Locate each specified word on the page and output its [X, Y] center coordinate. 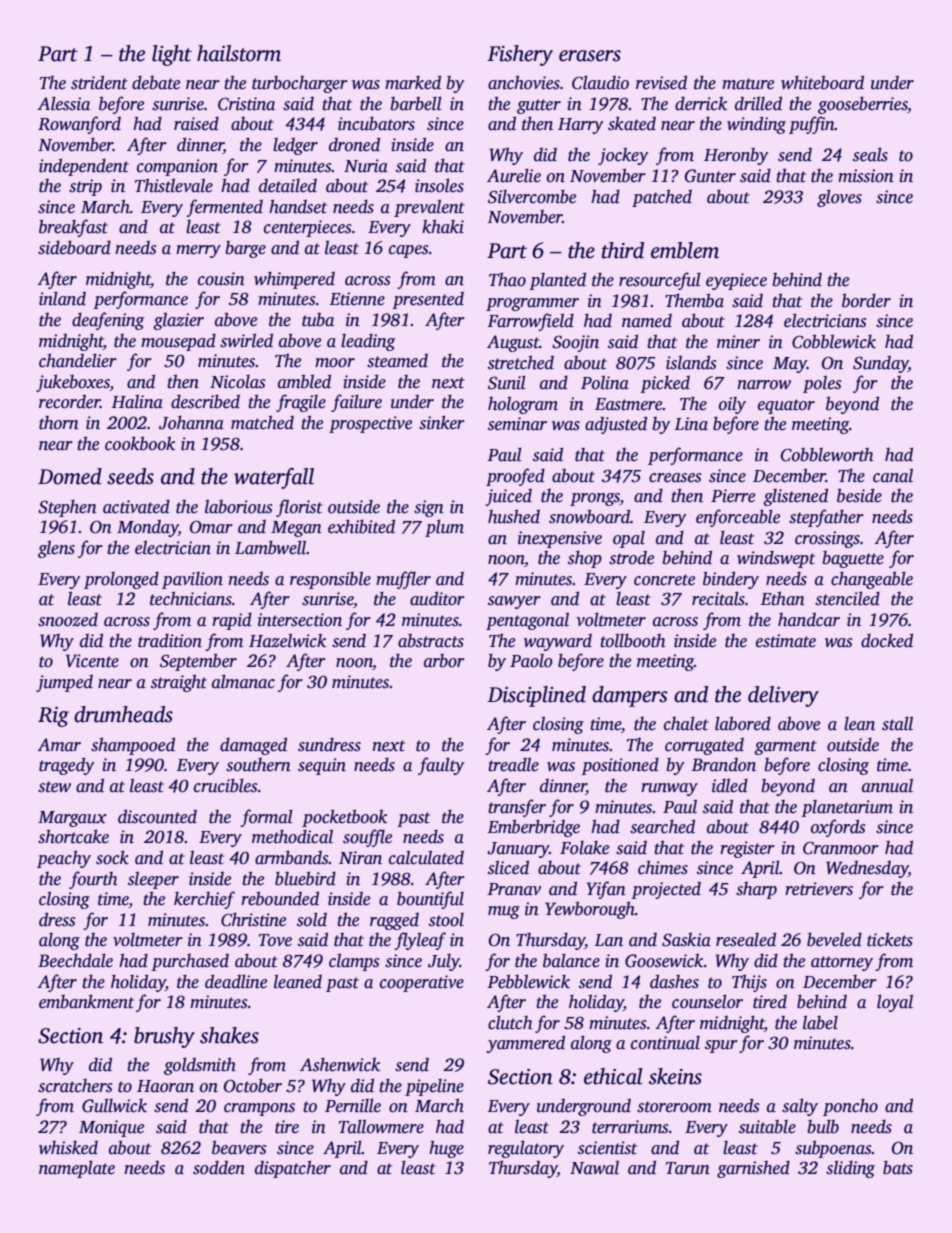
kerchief [204, 900]
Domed [70, 476]
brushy [164, 1037]
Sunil [507, 382]
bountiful [430, 900]
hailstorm [239, 53]
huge [446, 1149]
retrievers [819, 889]
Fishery [520, 55]
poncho [850, 1107]
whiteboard [822, 82]
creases [675, 478]
